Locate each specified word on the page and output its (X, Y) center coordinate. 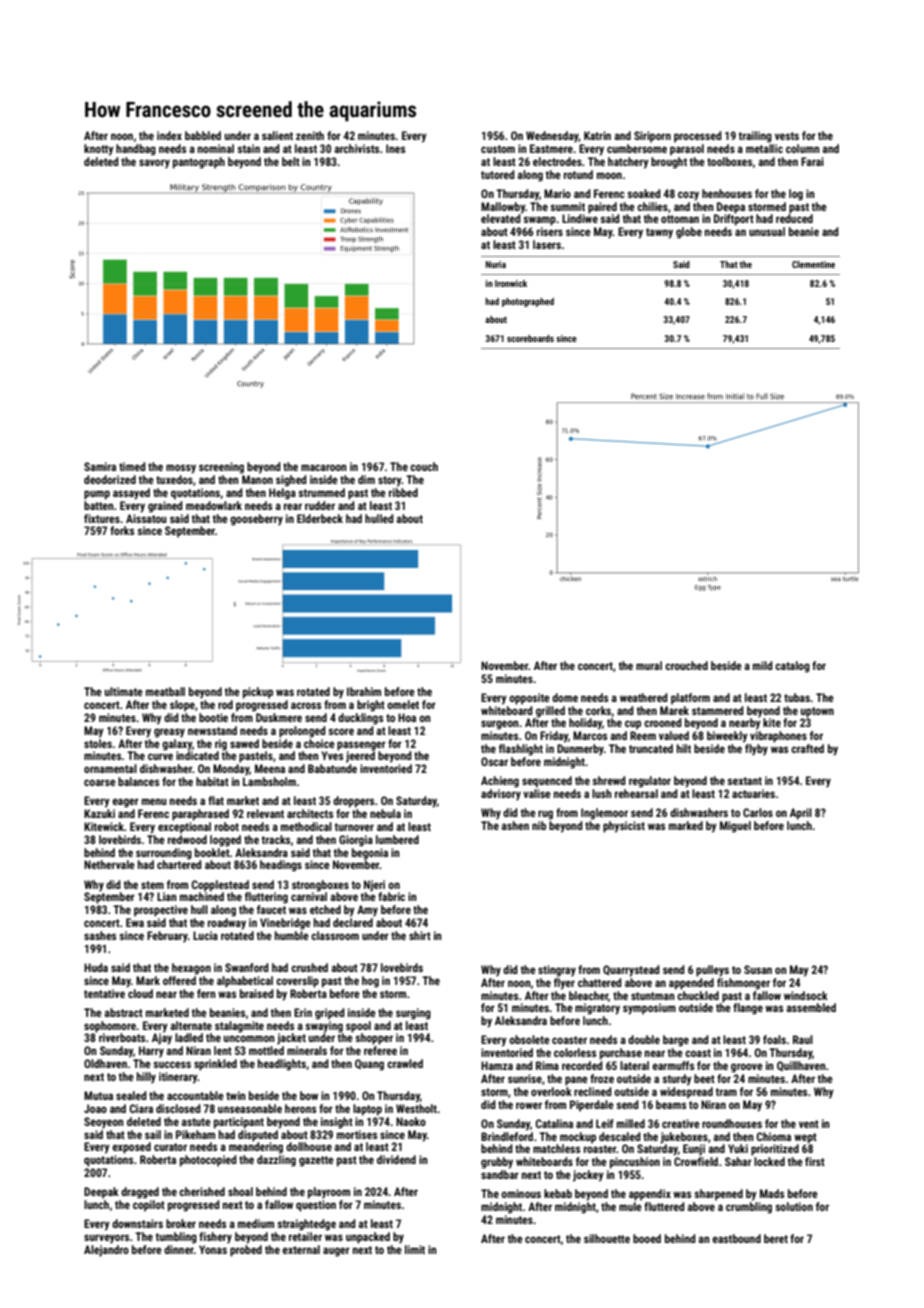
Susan (758, 969)
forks (122, 530)
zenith (310, 135)
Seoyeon (104, 1123)
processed (698, 137)
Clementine (813, 264)
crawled (405, 1063)
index (169, 135)
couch (424, 466)
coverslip (297, 982)
